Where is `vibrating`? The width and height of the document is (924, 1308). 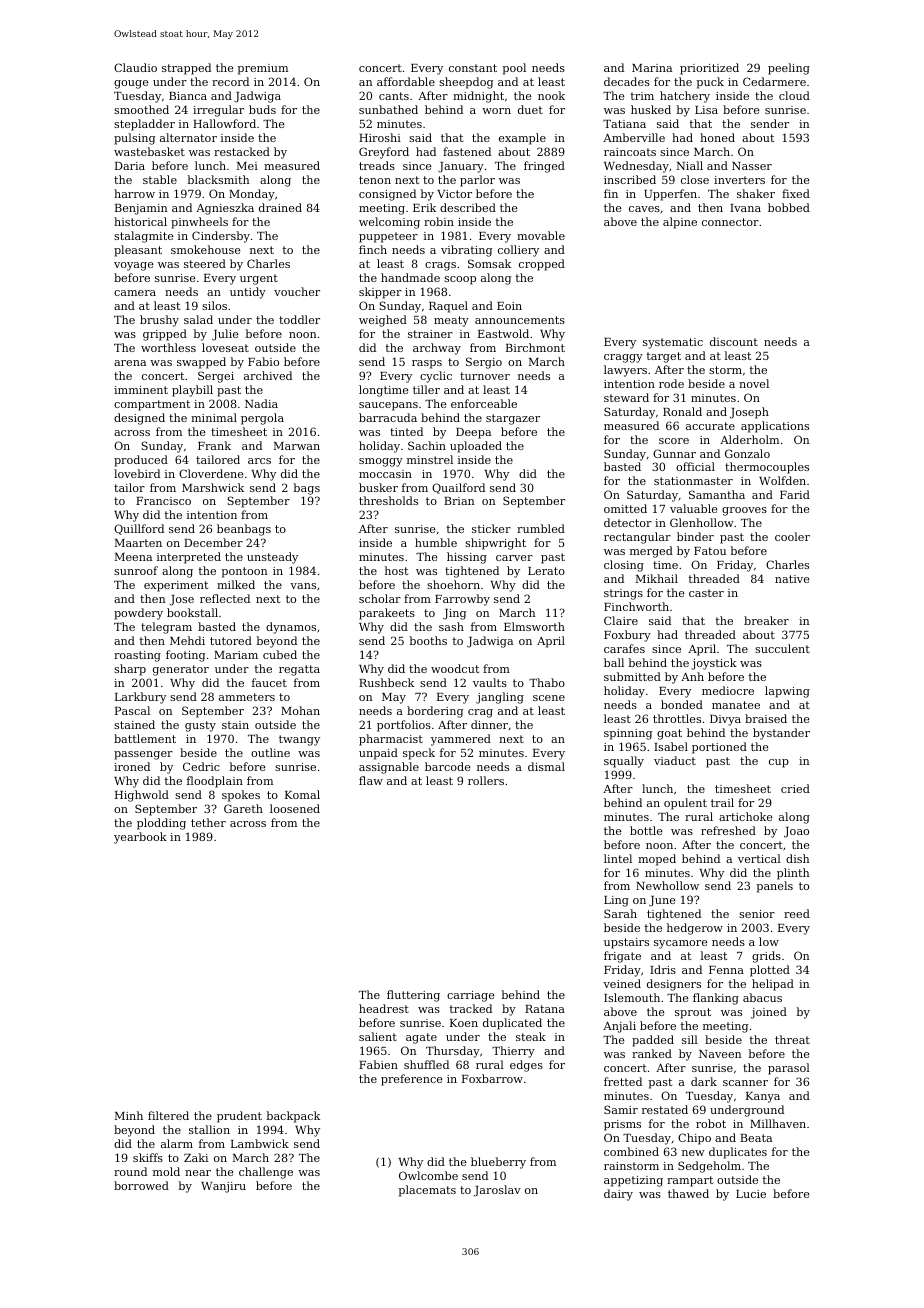
vibrating is located at coordinates (466, 251).
